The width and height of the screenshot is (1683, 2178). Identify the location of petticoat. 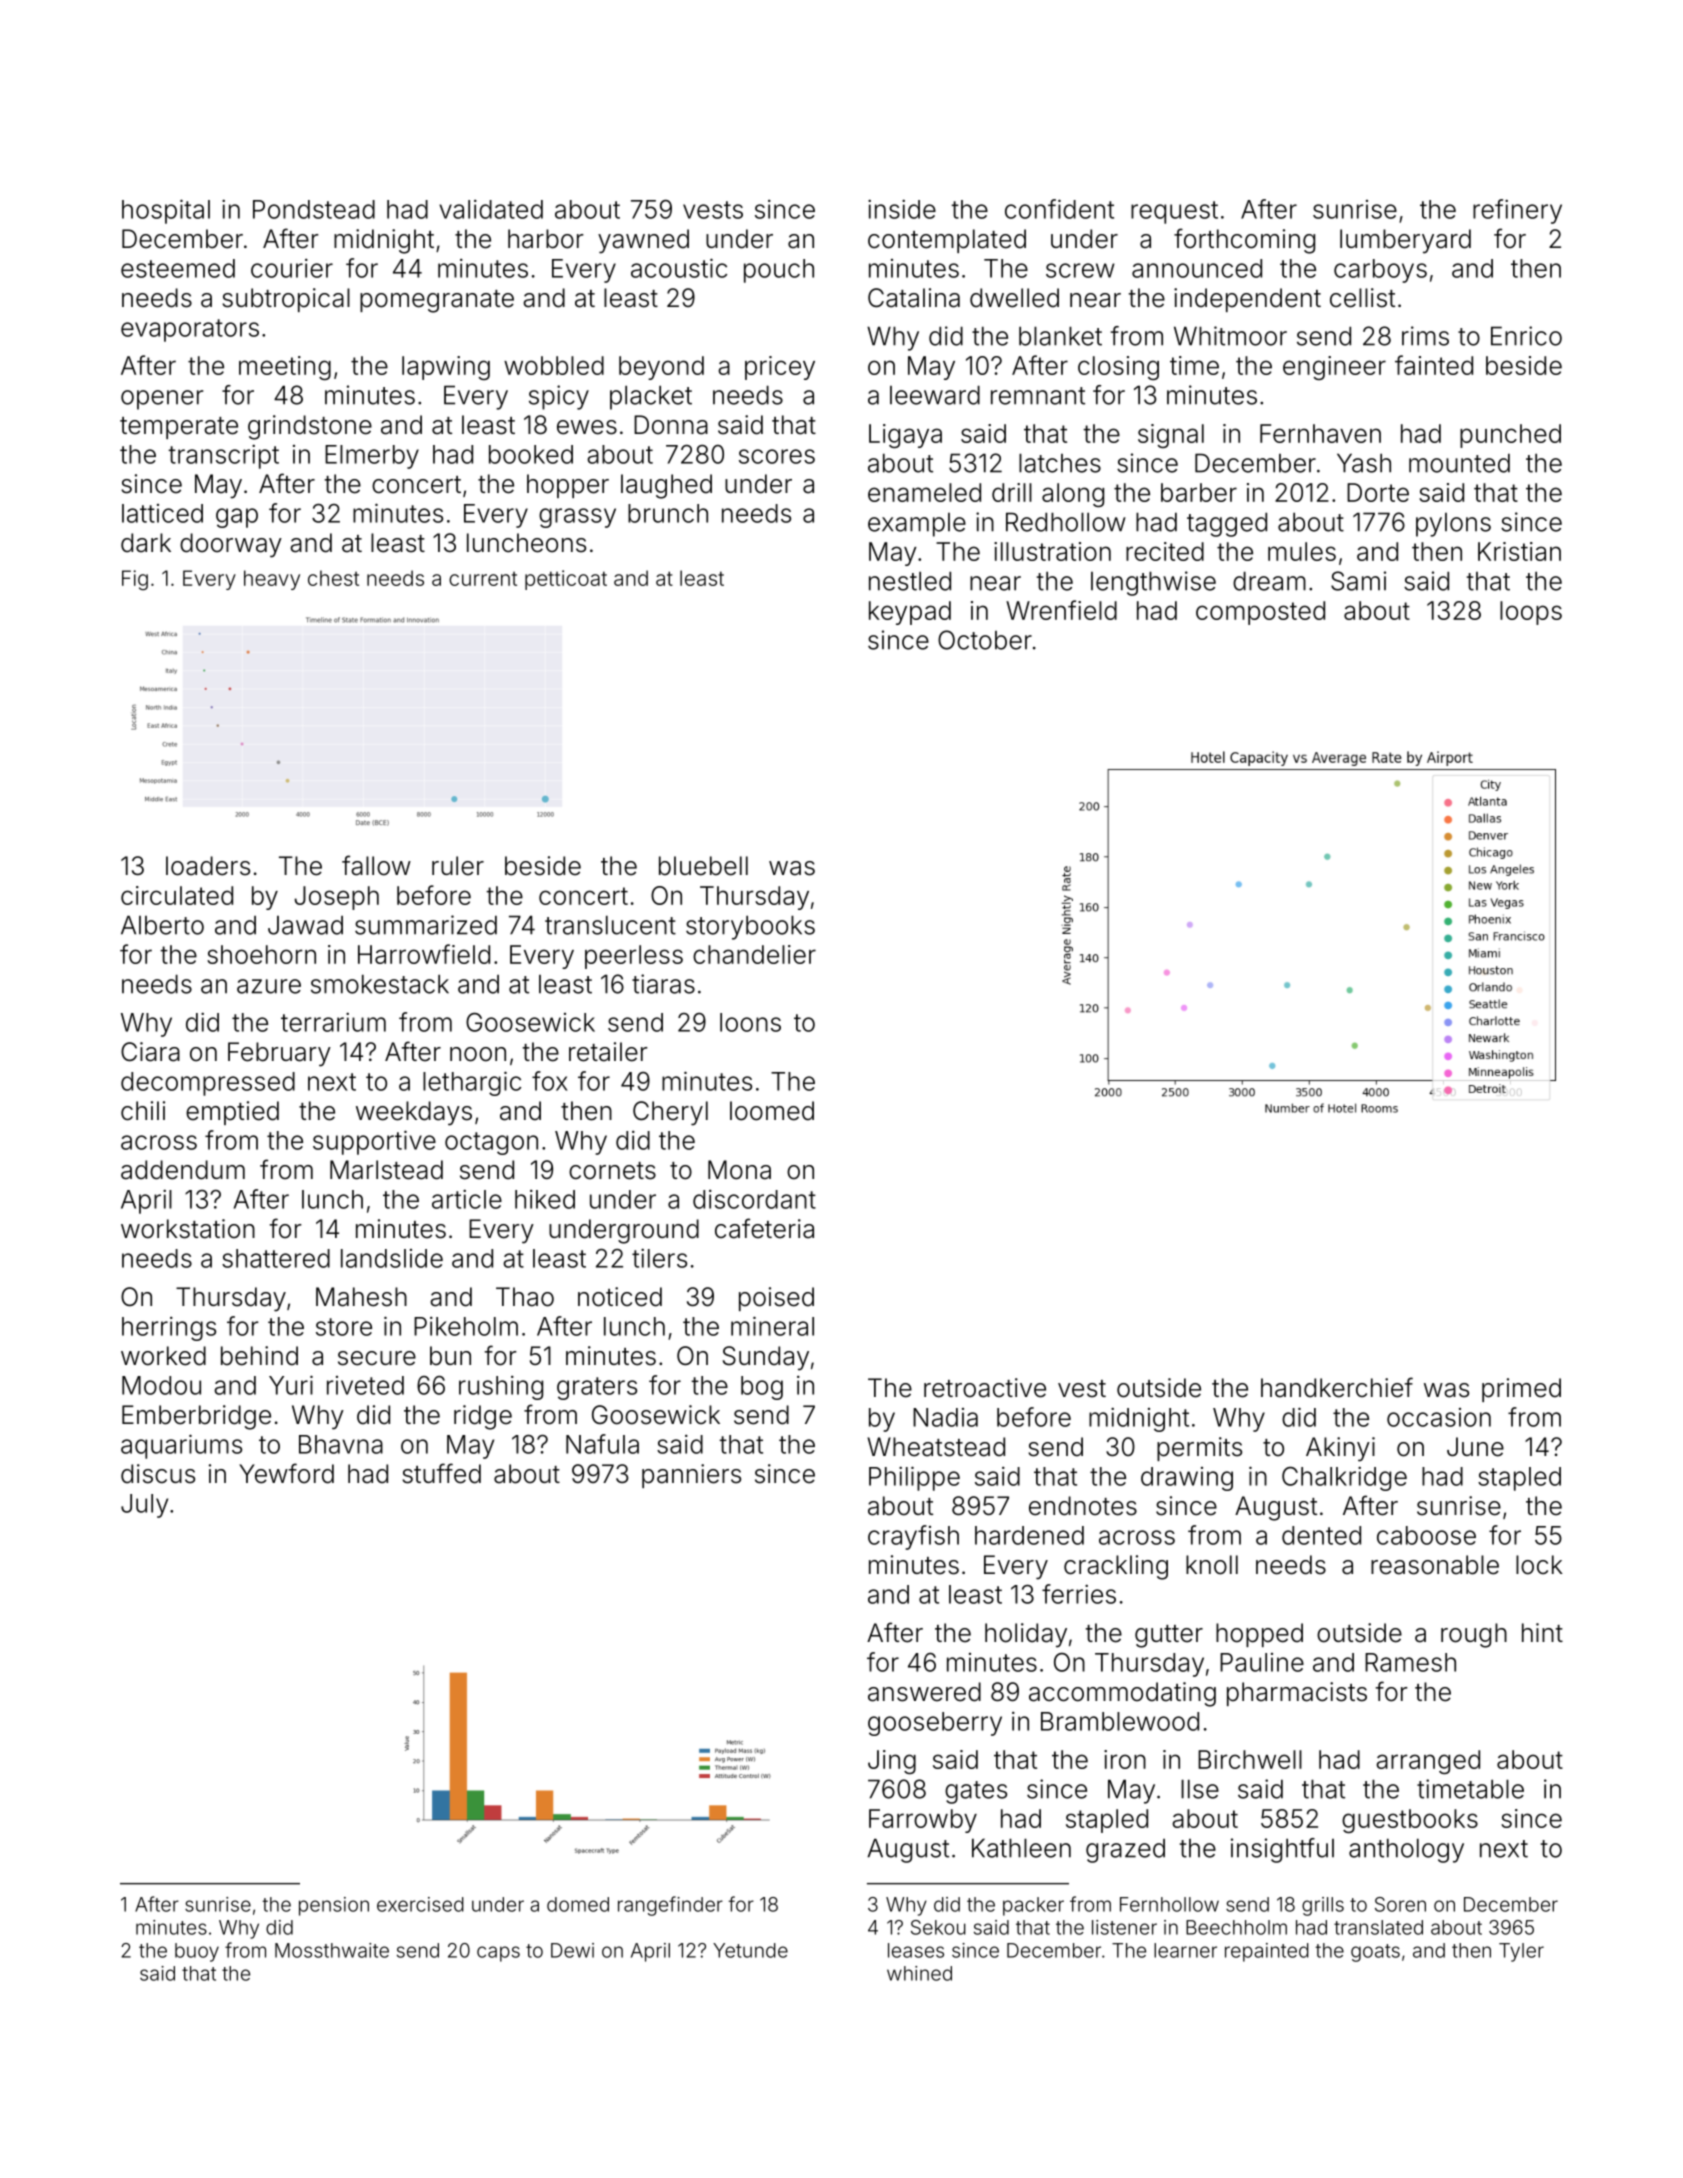
(566, 580).
